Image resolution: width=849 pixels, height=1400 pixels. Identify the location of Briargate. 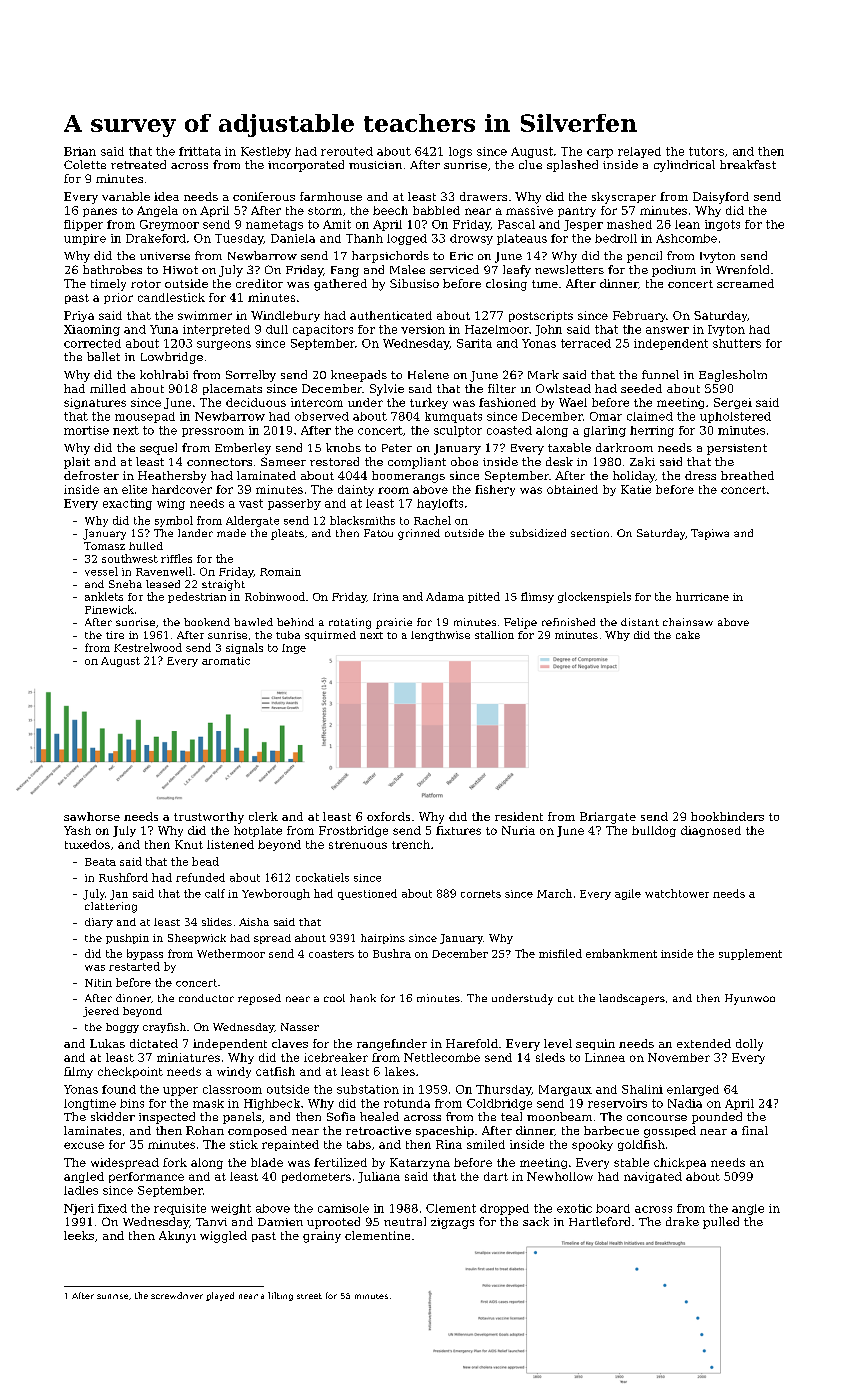
(608, 818).
